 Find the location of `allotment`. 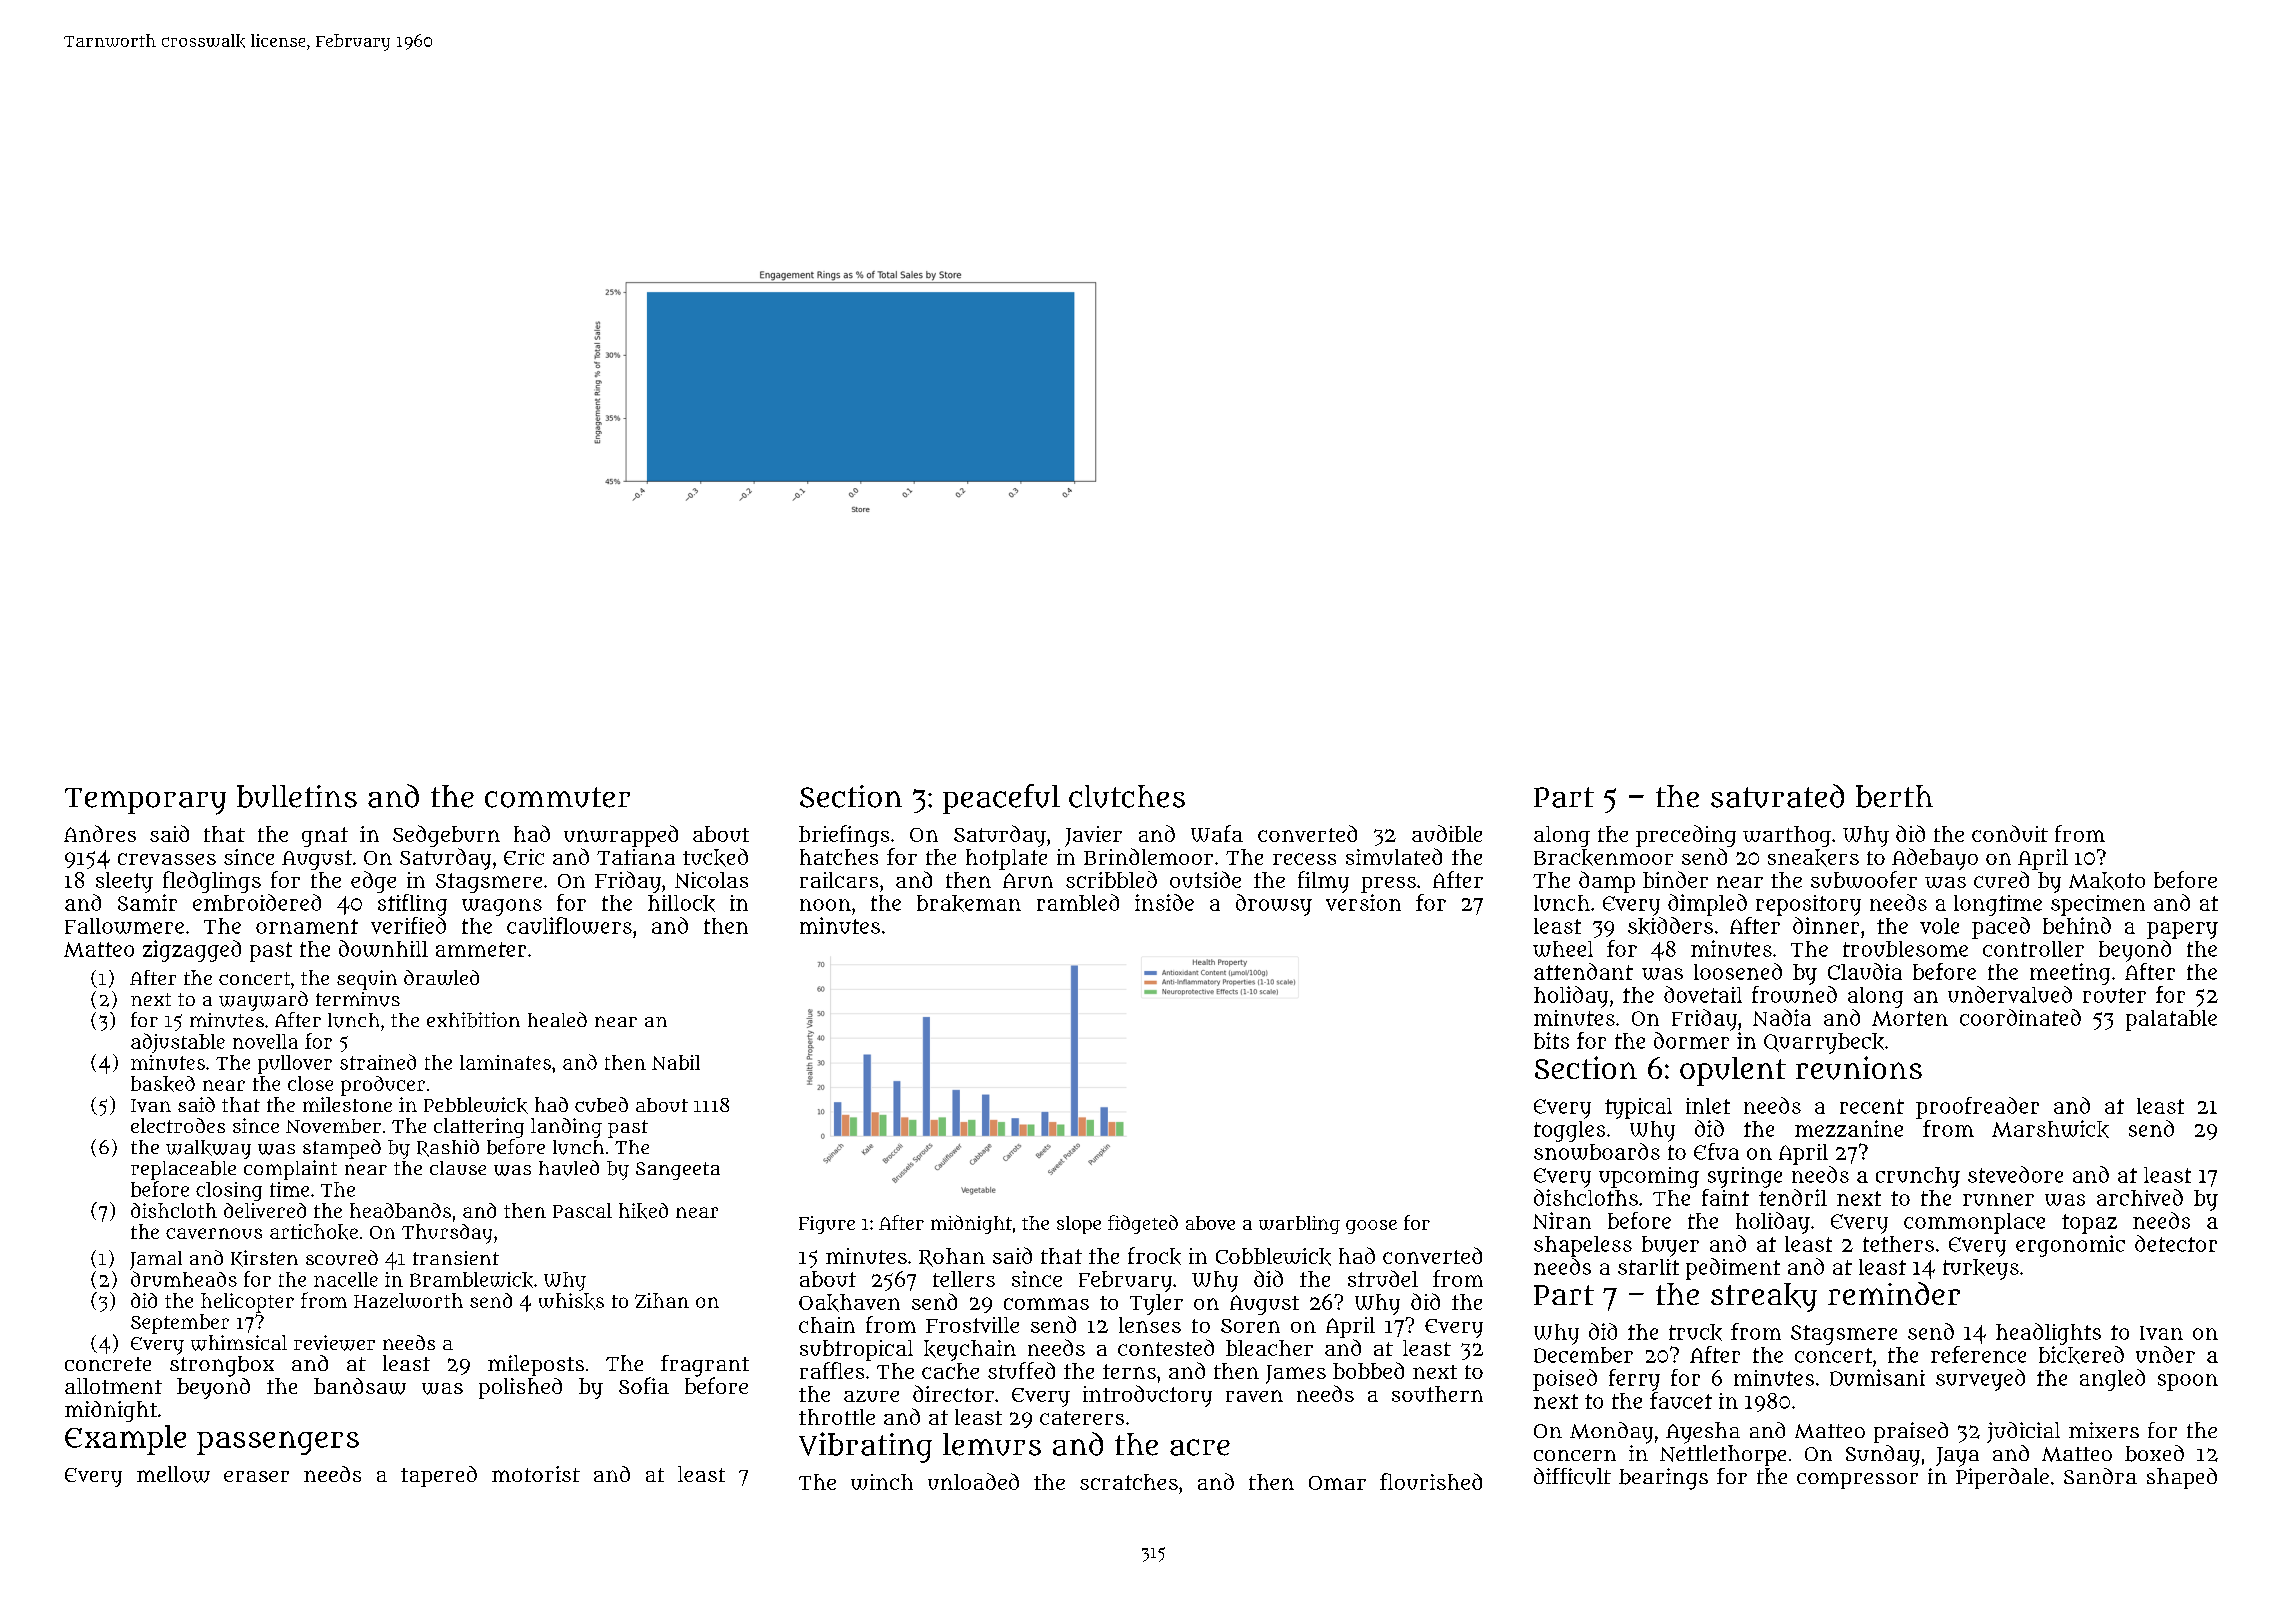

allotment is located at coordinates (113, 1386).
